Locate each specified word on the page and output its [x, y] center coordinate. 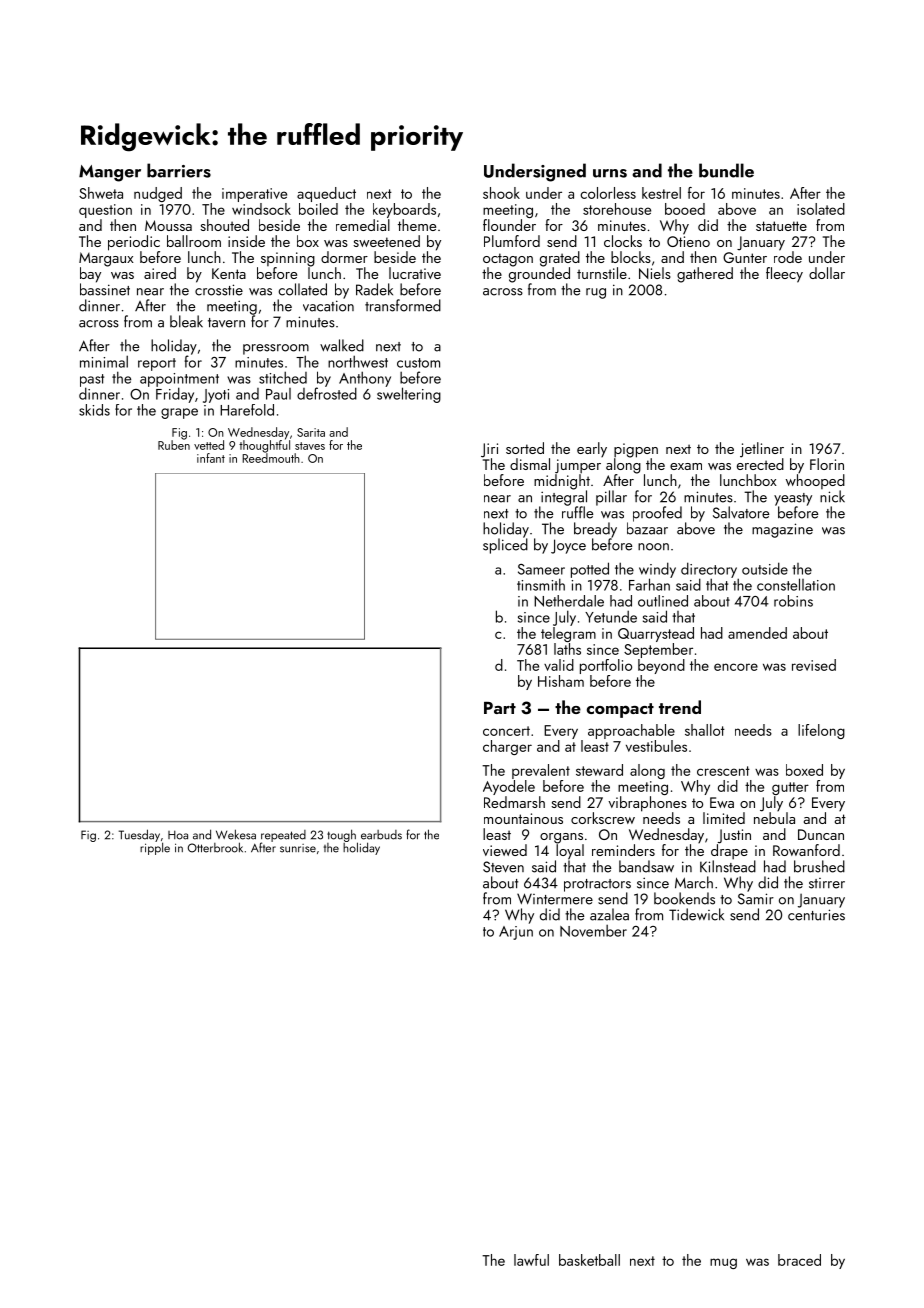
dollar [827, 273]
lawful [531, 1260]
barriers [179, 170]
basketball [589, 1260]
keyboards [404, 210]
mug [723, 1263]
